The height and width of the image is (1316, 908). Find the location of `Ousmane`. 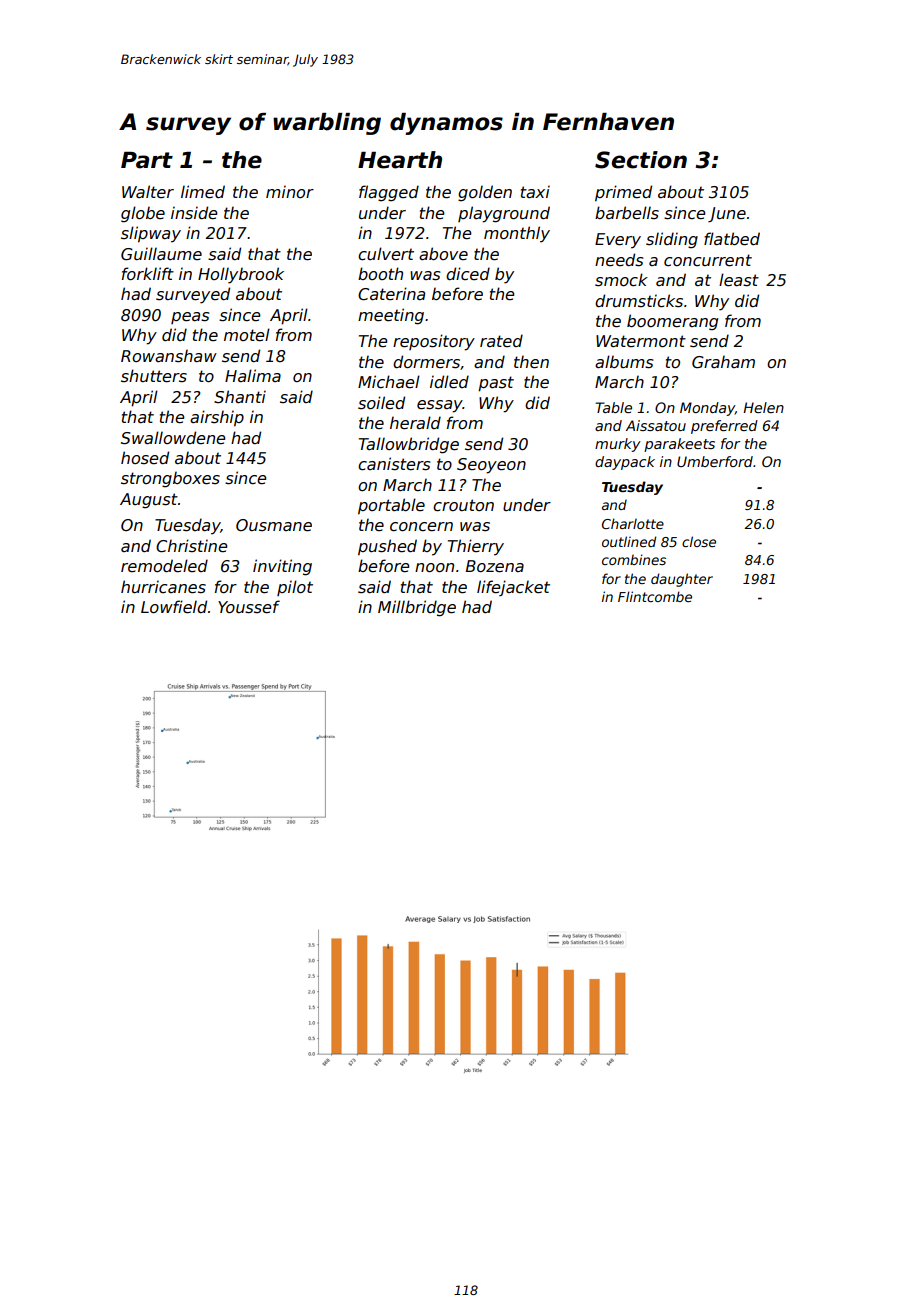

Ousmane is located at coordinates (274, 525).
